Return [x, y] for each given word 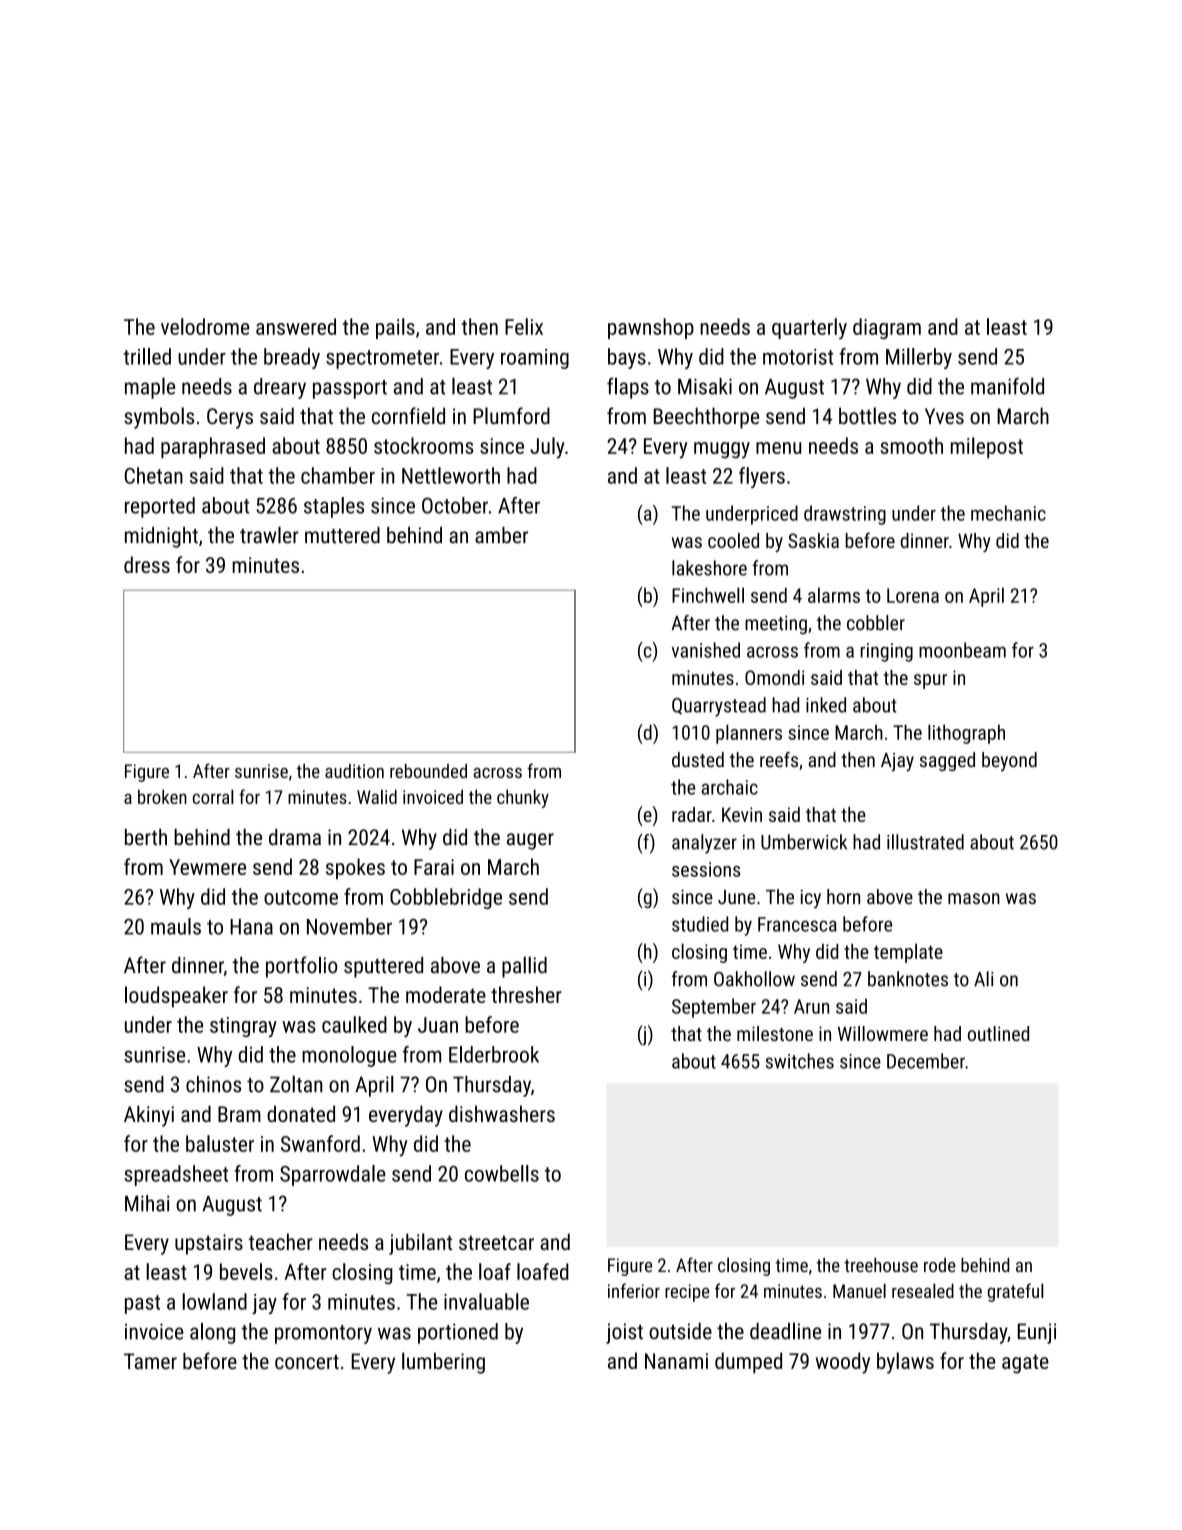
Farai [434, 867]
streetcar [496, 1242]
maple [150, 388]
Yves [944, 416]
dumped [748, 1363]
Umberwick [804, 842]
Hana [251, 927]
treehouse [881, 1265]
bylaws [905, 1363]
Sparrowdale [333, 1175]
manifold [1007, 386]
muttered [342, 535]
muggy [722, 450]
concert [307, 1362]
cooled [733, 540]
